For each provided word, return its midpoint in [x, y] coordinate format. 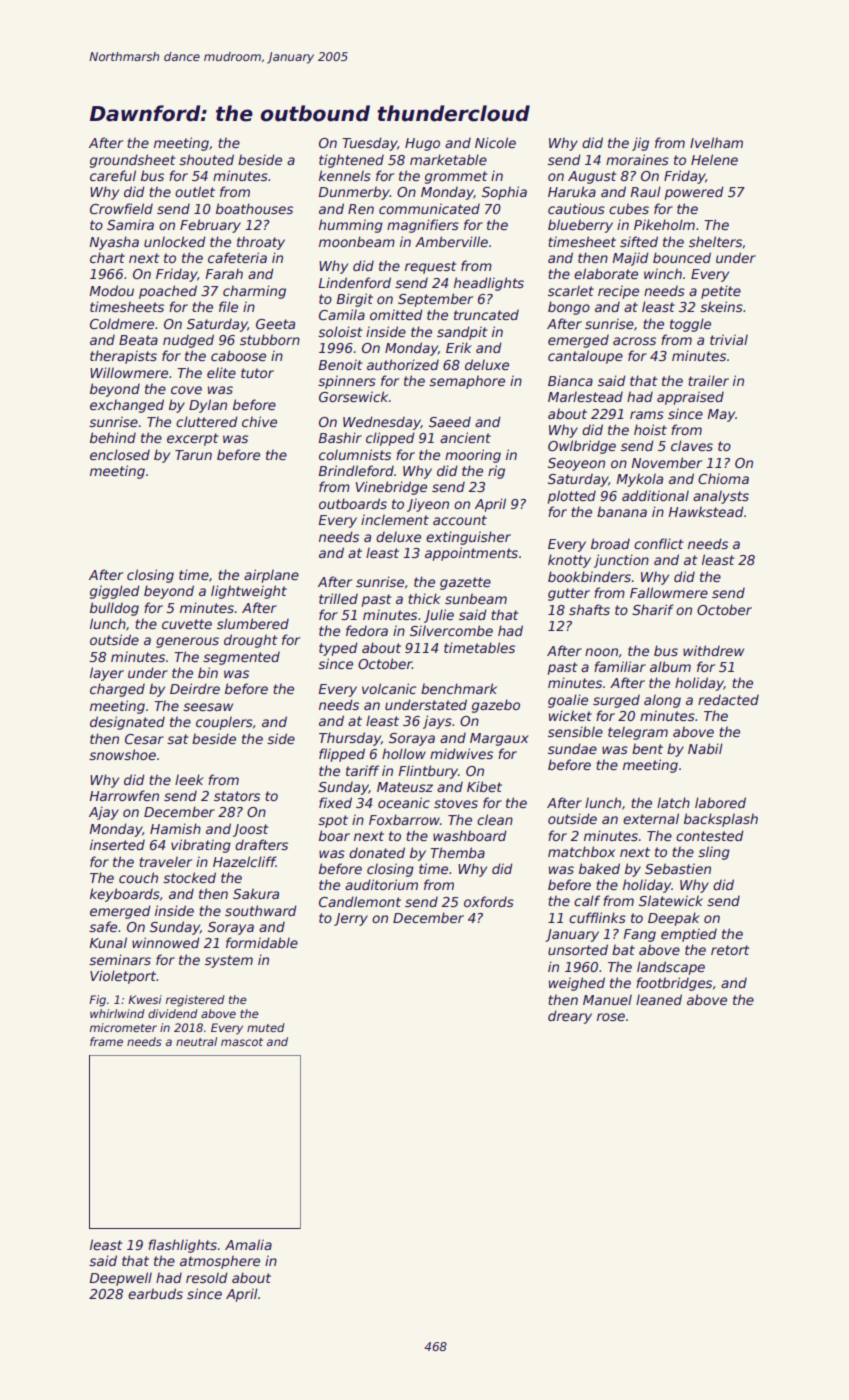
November [667, 462]
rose [611, 1017]
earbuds [155, 1293]
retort [730, 950]
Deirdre [195, 688]
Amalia [248, 1244]
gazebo [496, 706]
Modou [112, 290]
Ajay [104, 813]
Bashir [340, 437]
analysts [721, 497]
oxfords [489, 901]
